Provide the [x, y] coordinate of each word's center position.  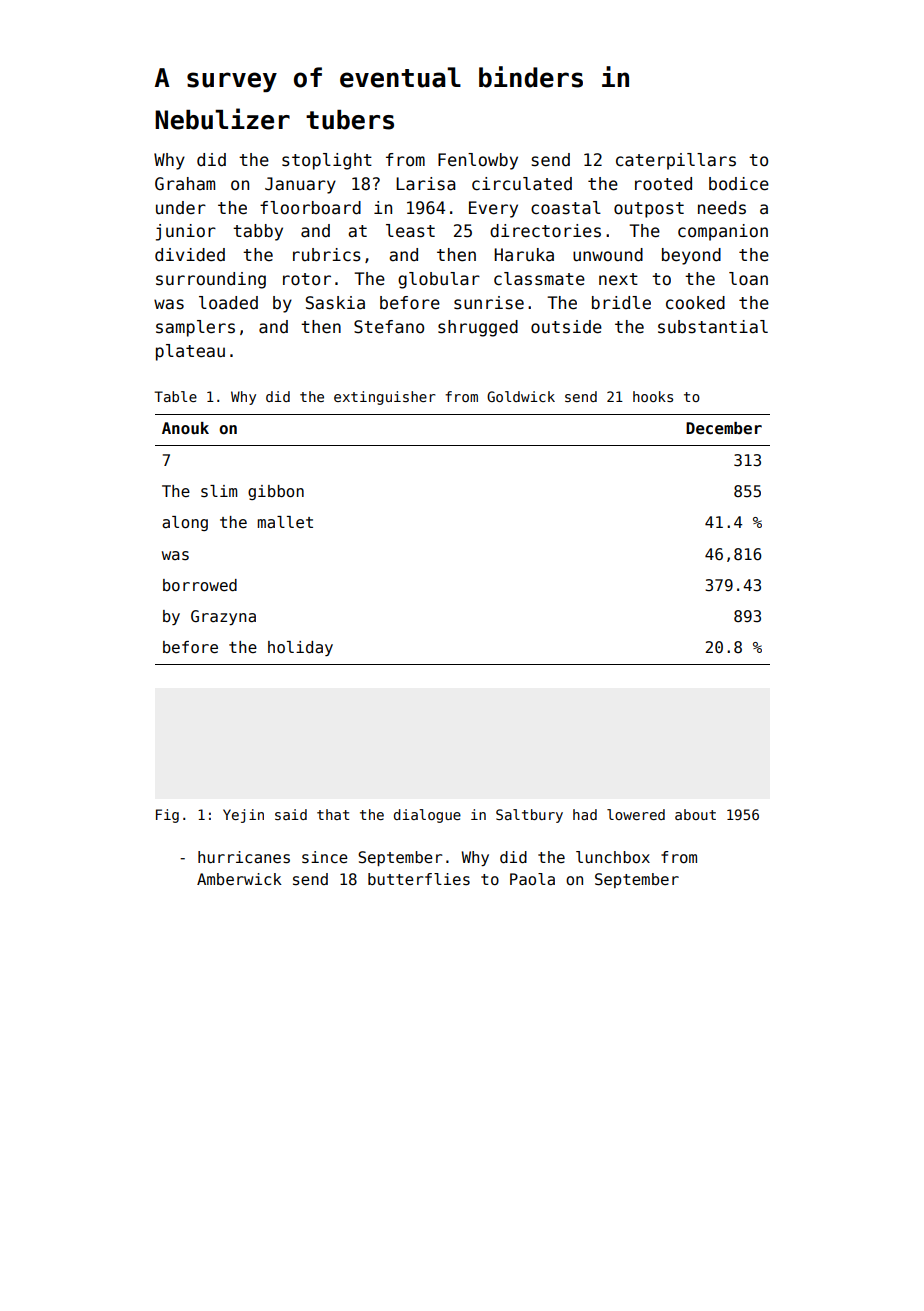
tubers [350, 120]
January [300, 185]
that [333, 814]
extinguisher [384, 398]
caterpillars [676, 161]
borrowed [200, 585]
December [724, 428]
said [291, 814]
